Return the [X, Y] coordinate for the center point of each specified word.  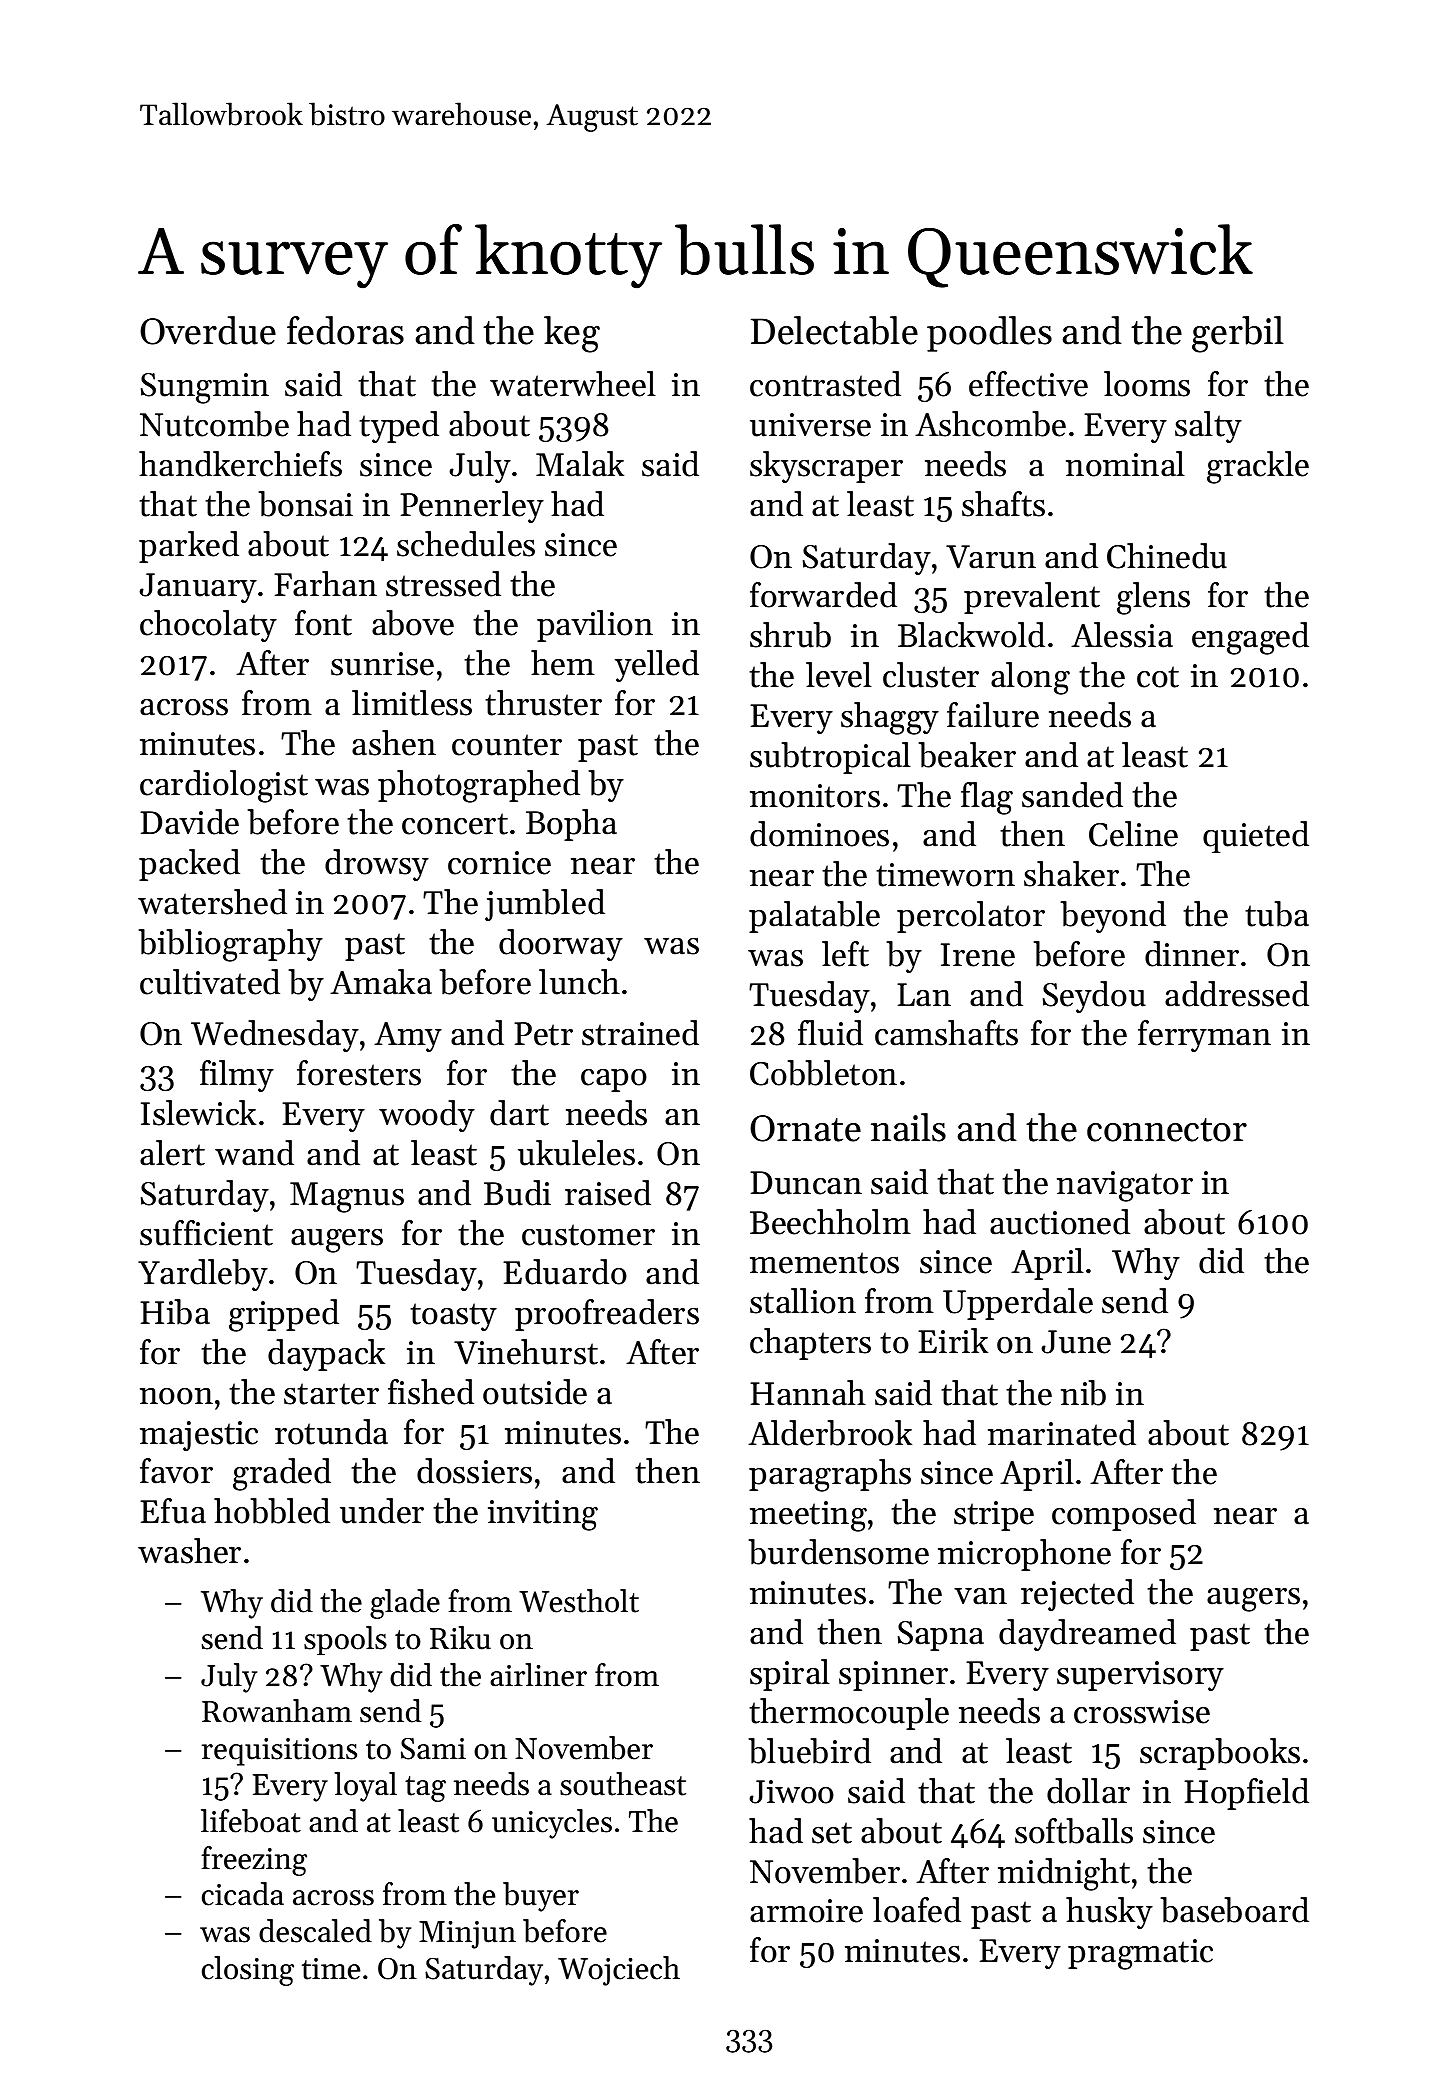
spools [345, 1640]
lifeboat [251, 1821]
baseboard [1235, 1910]
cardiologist [224, 786]
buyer [541, 1897]
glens [1153, 598]
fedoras [345, 330]
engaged [1250, 638]
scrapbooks [1220, 1754]
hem [563, 663]
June [1076, 1342]
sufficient [206, 1233]
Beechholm [830, 1222]
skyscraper [826, 467]
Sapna [941, 1636]
